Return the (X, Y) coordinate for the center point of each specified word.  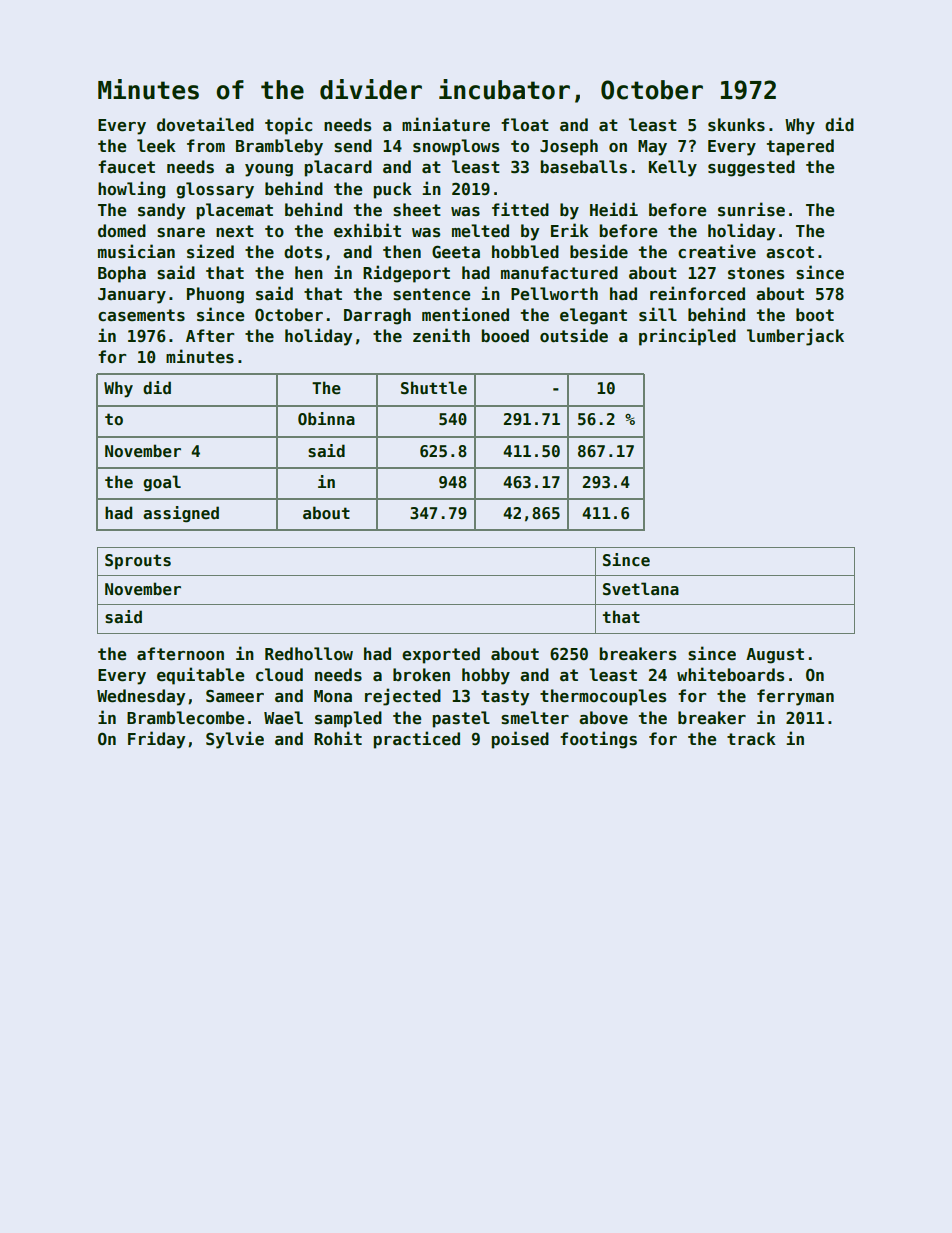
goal (162, 483)
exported (441, 655)
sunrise (751, 209)
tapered (800, 147)
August (775, 656)
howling (131, 190)
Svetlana (641, 589)
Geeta (456, 252)
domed (122, 231)
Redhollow (309, 654)
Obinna (326, 418)
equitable (200, 676)
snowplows (456, 147)
